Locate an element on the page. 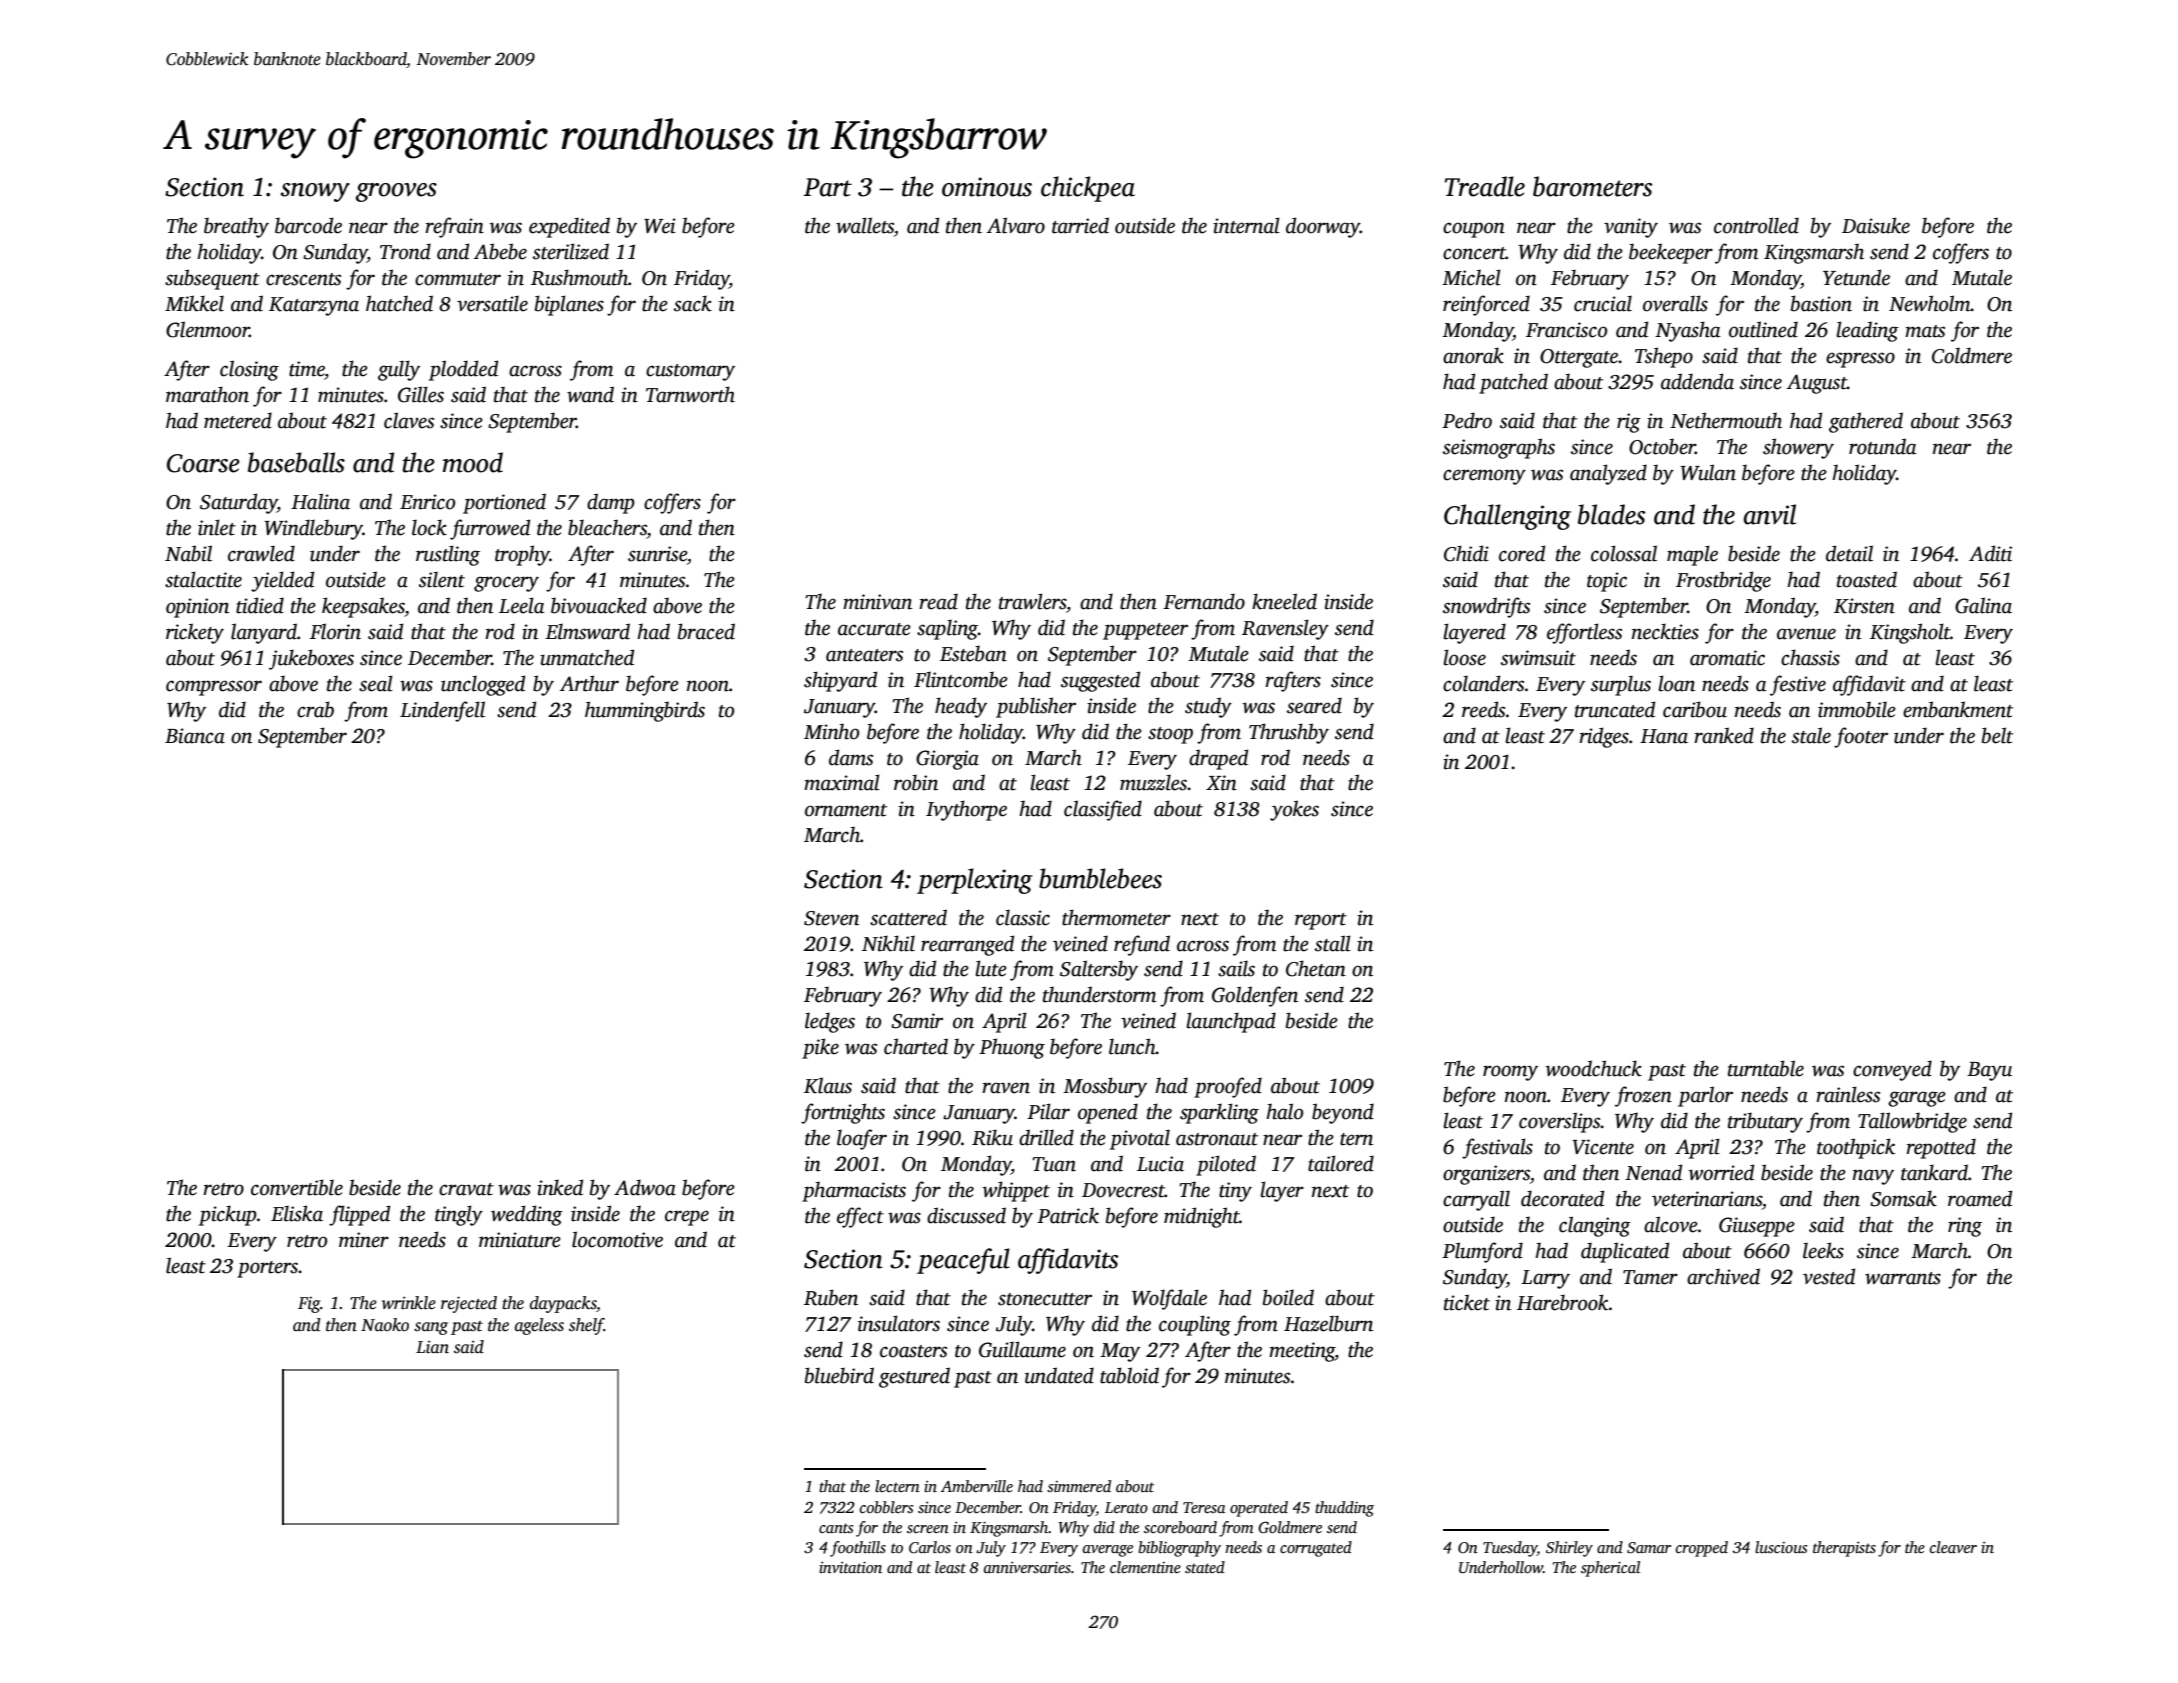 The width and height of the image is (2178, 1683). anniversaries is located at coordinates (1027, 1568).
